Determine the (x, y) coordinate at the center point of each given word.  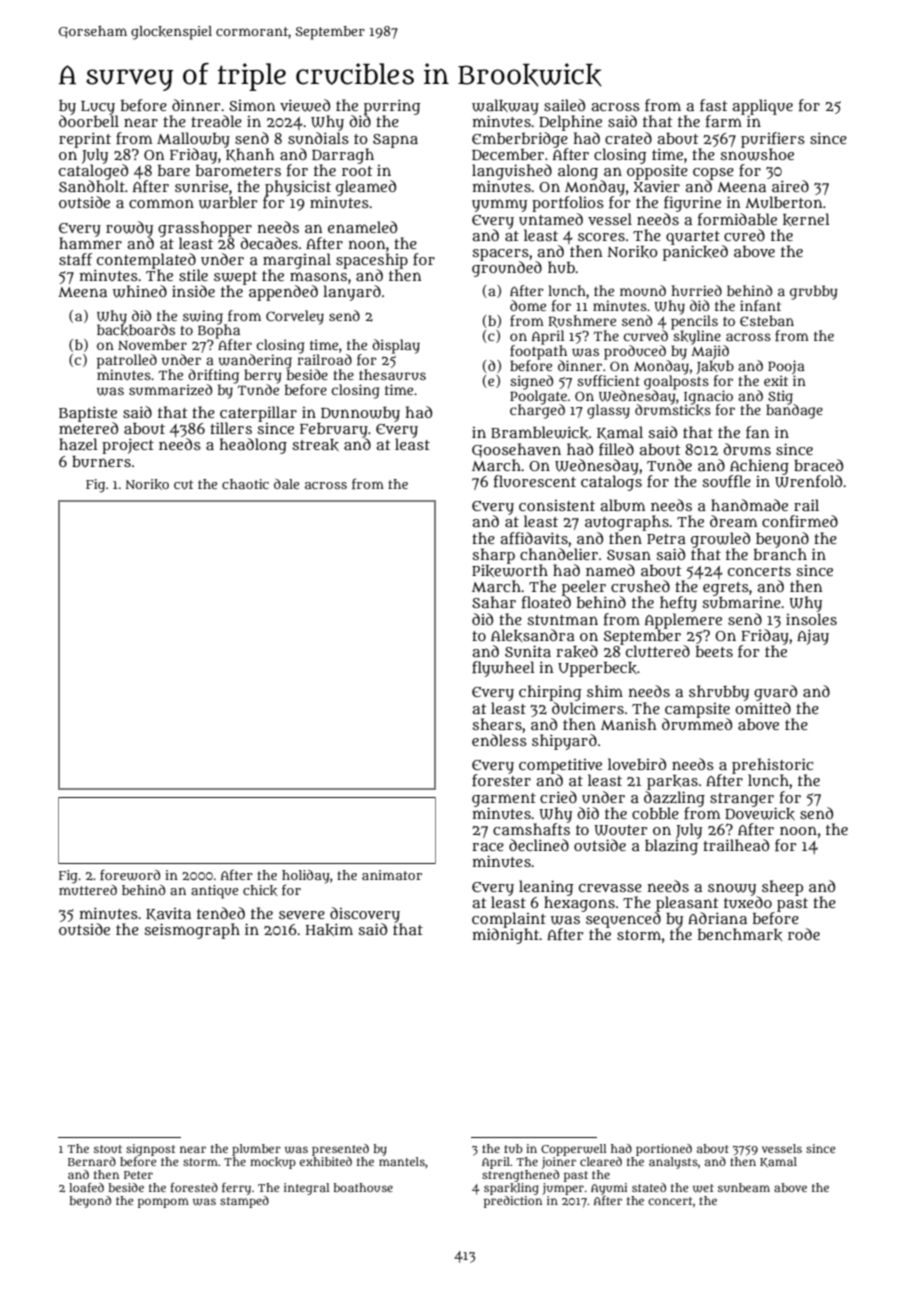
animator (392, 875)
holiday (306, 877)
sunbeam (744, 1187)
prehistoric (772, 766)
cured (744, 235)
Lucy (99, 108)
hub (561, 267)
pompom (163, 1203)
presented (340, 1150)
